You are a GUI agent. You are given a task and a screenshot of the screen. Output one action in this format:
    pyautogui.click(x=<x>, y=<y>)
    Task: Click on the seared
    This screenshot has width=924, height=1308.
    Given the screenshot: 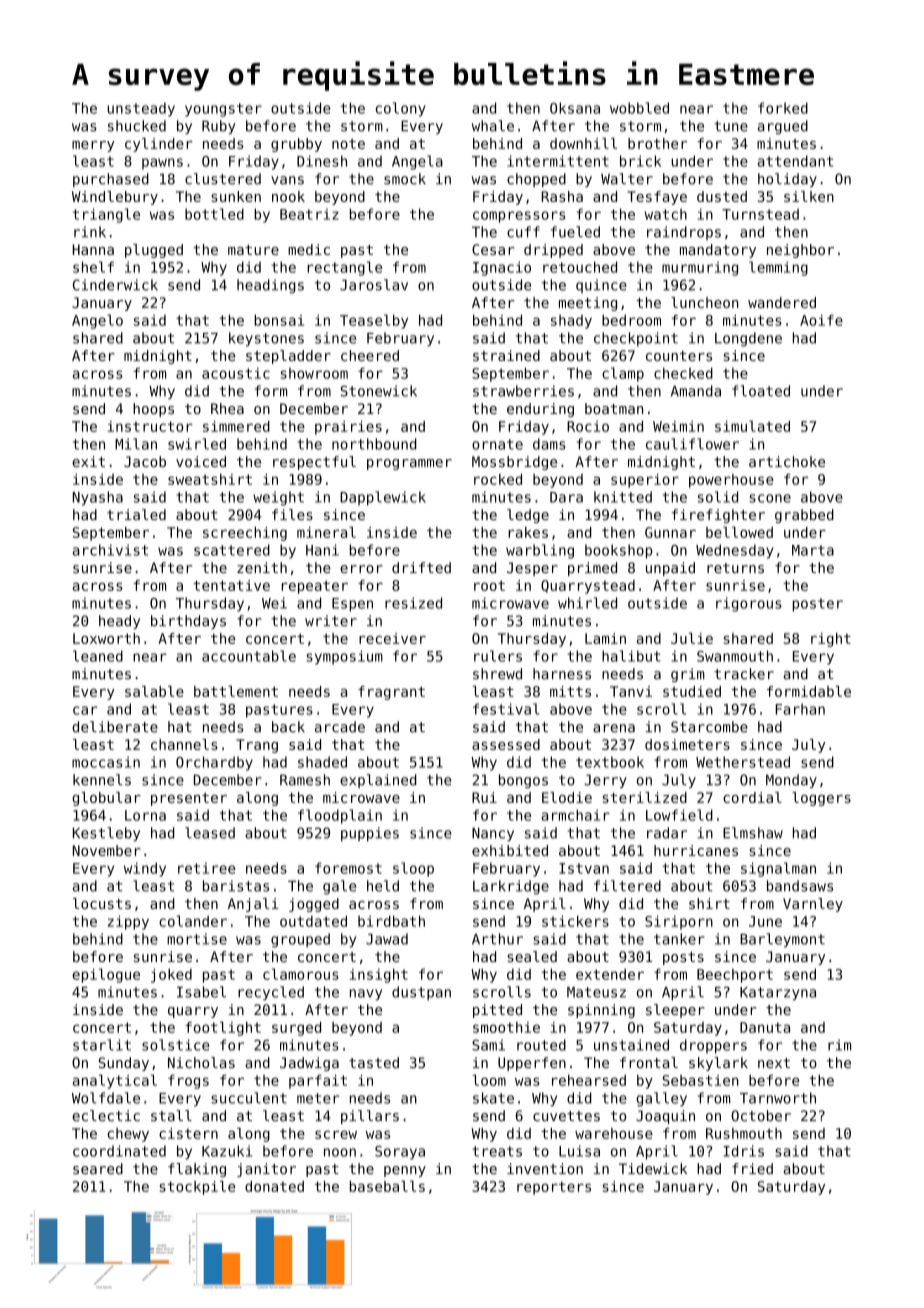 What is the action you would take?
    pyautogui.click(x=98, y=1168)
